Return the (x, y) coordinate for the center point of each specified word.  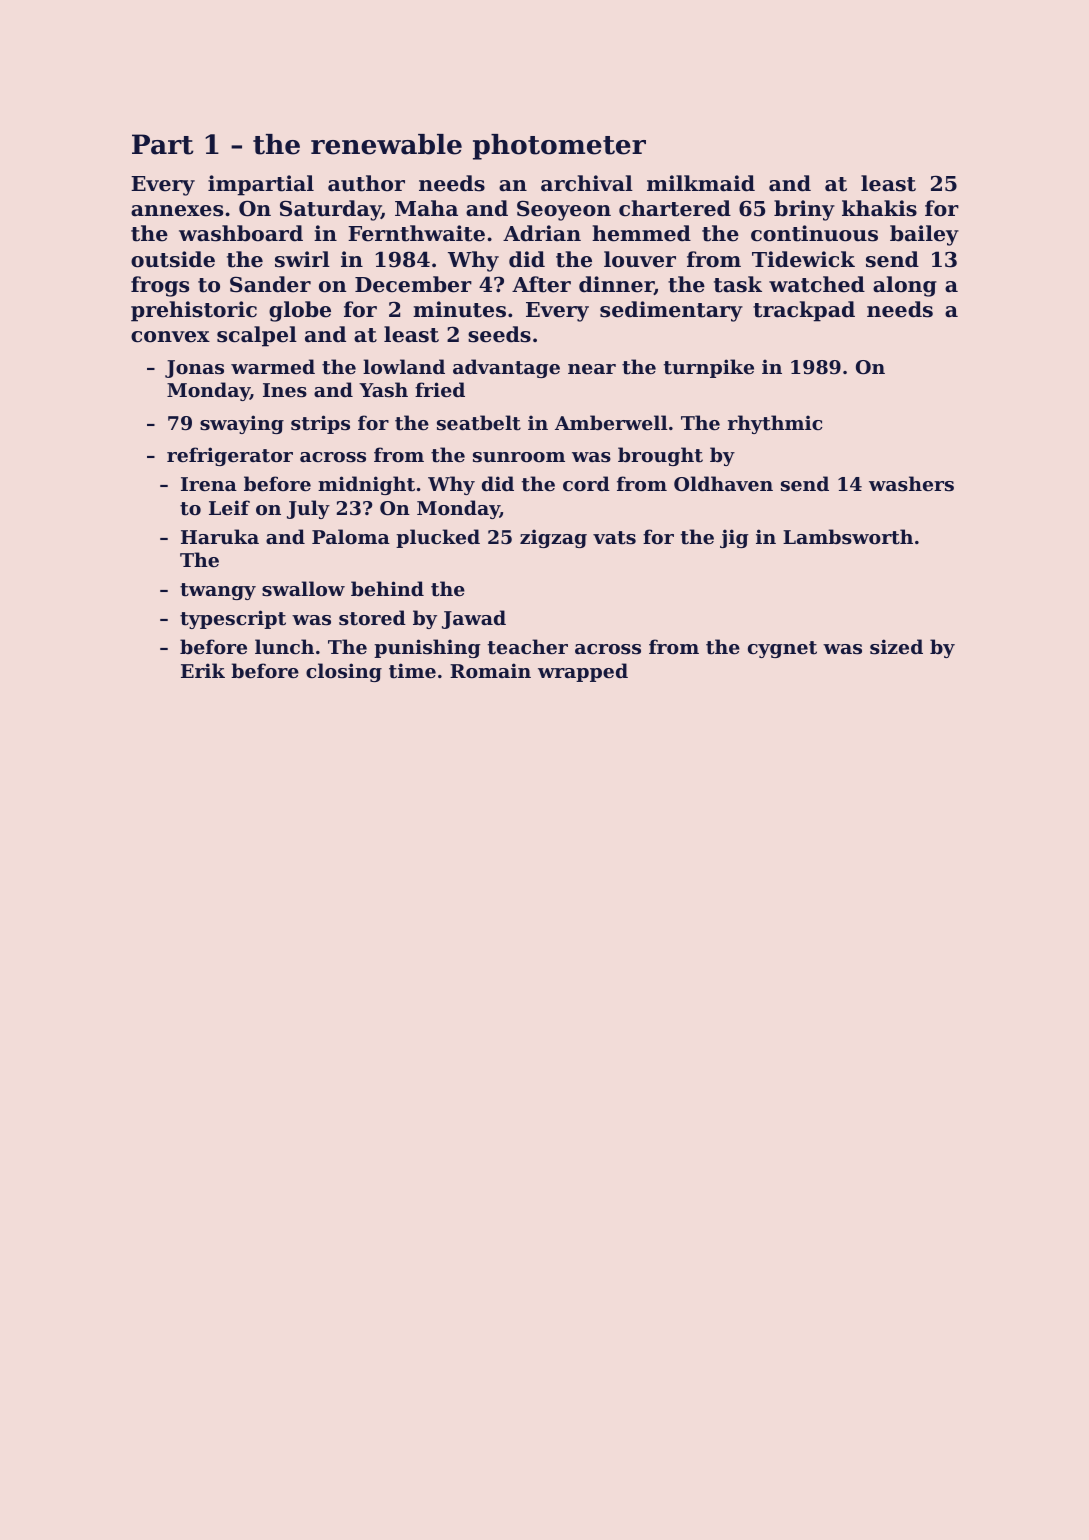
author (366, 183)
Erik (203, 670)
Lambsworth (848, 537)
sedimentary (671, 311)
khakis (879, 208)
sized (896, 647)
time (412, 671)
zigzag (553, 538)
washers (911, 484)
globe (300, 311)
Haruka (220, 536)
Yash (383, 390)
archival (587, 183)
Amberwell (611, 422)
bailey (924, 235)
